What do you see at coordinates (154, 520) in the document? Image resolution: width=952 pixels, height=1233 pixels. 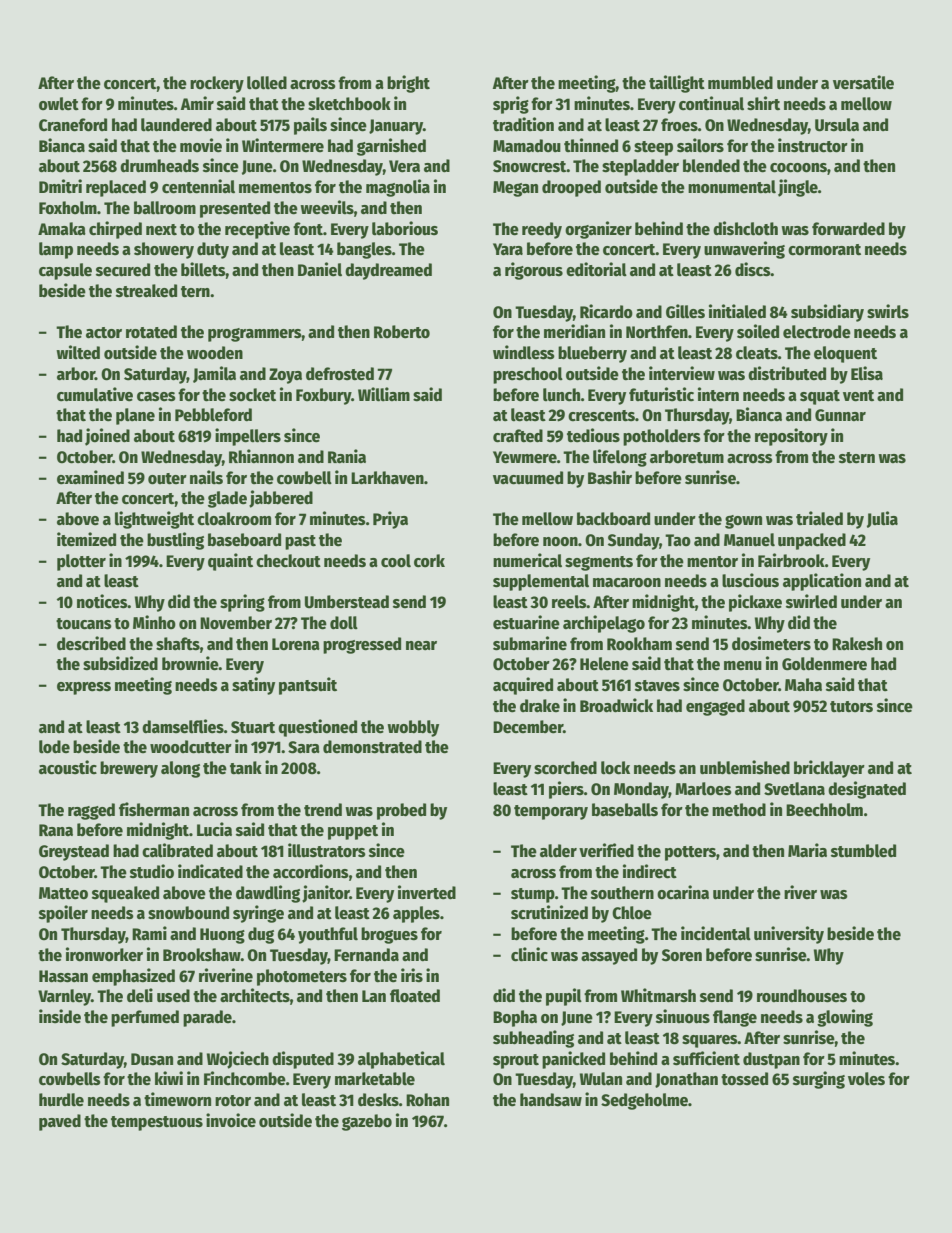 I see `lightweight` at bounding box center [154, 520].
